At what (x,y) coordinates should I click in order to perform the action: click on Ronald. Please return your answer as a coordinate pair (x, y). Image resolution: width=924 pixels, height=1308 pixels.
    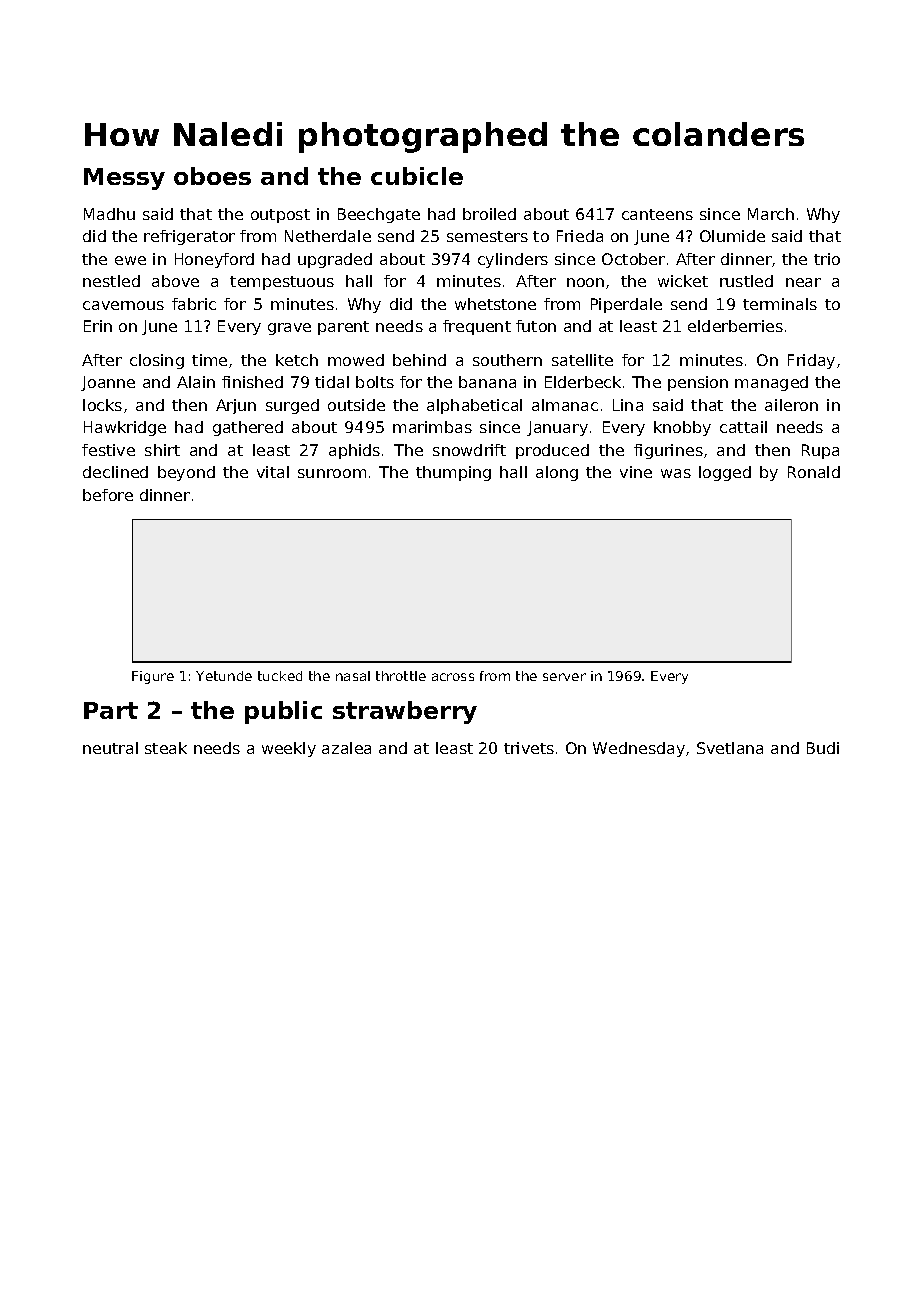
    Looking at the image, I should click on (814, 472).
